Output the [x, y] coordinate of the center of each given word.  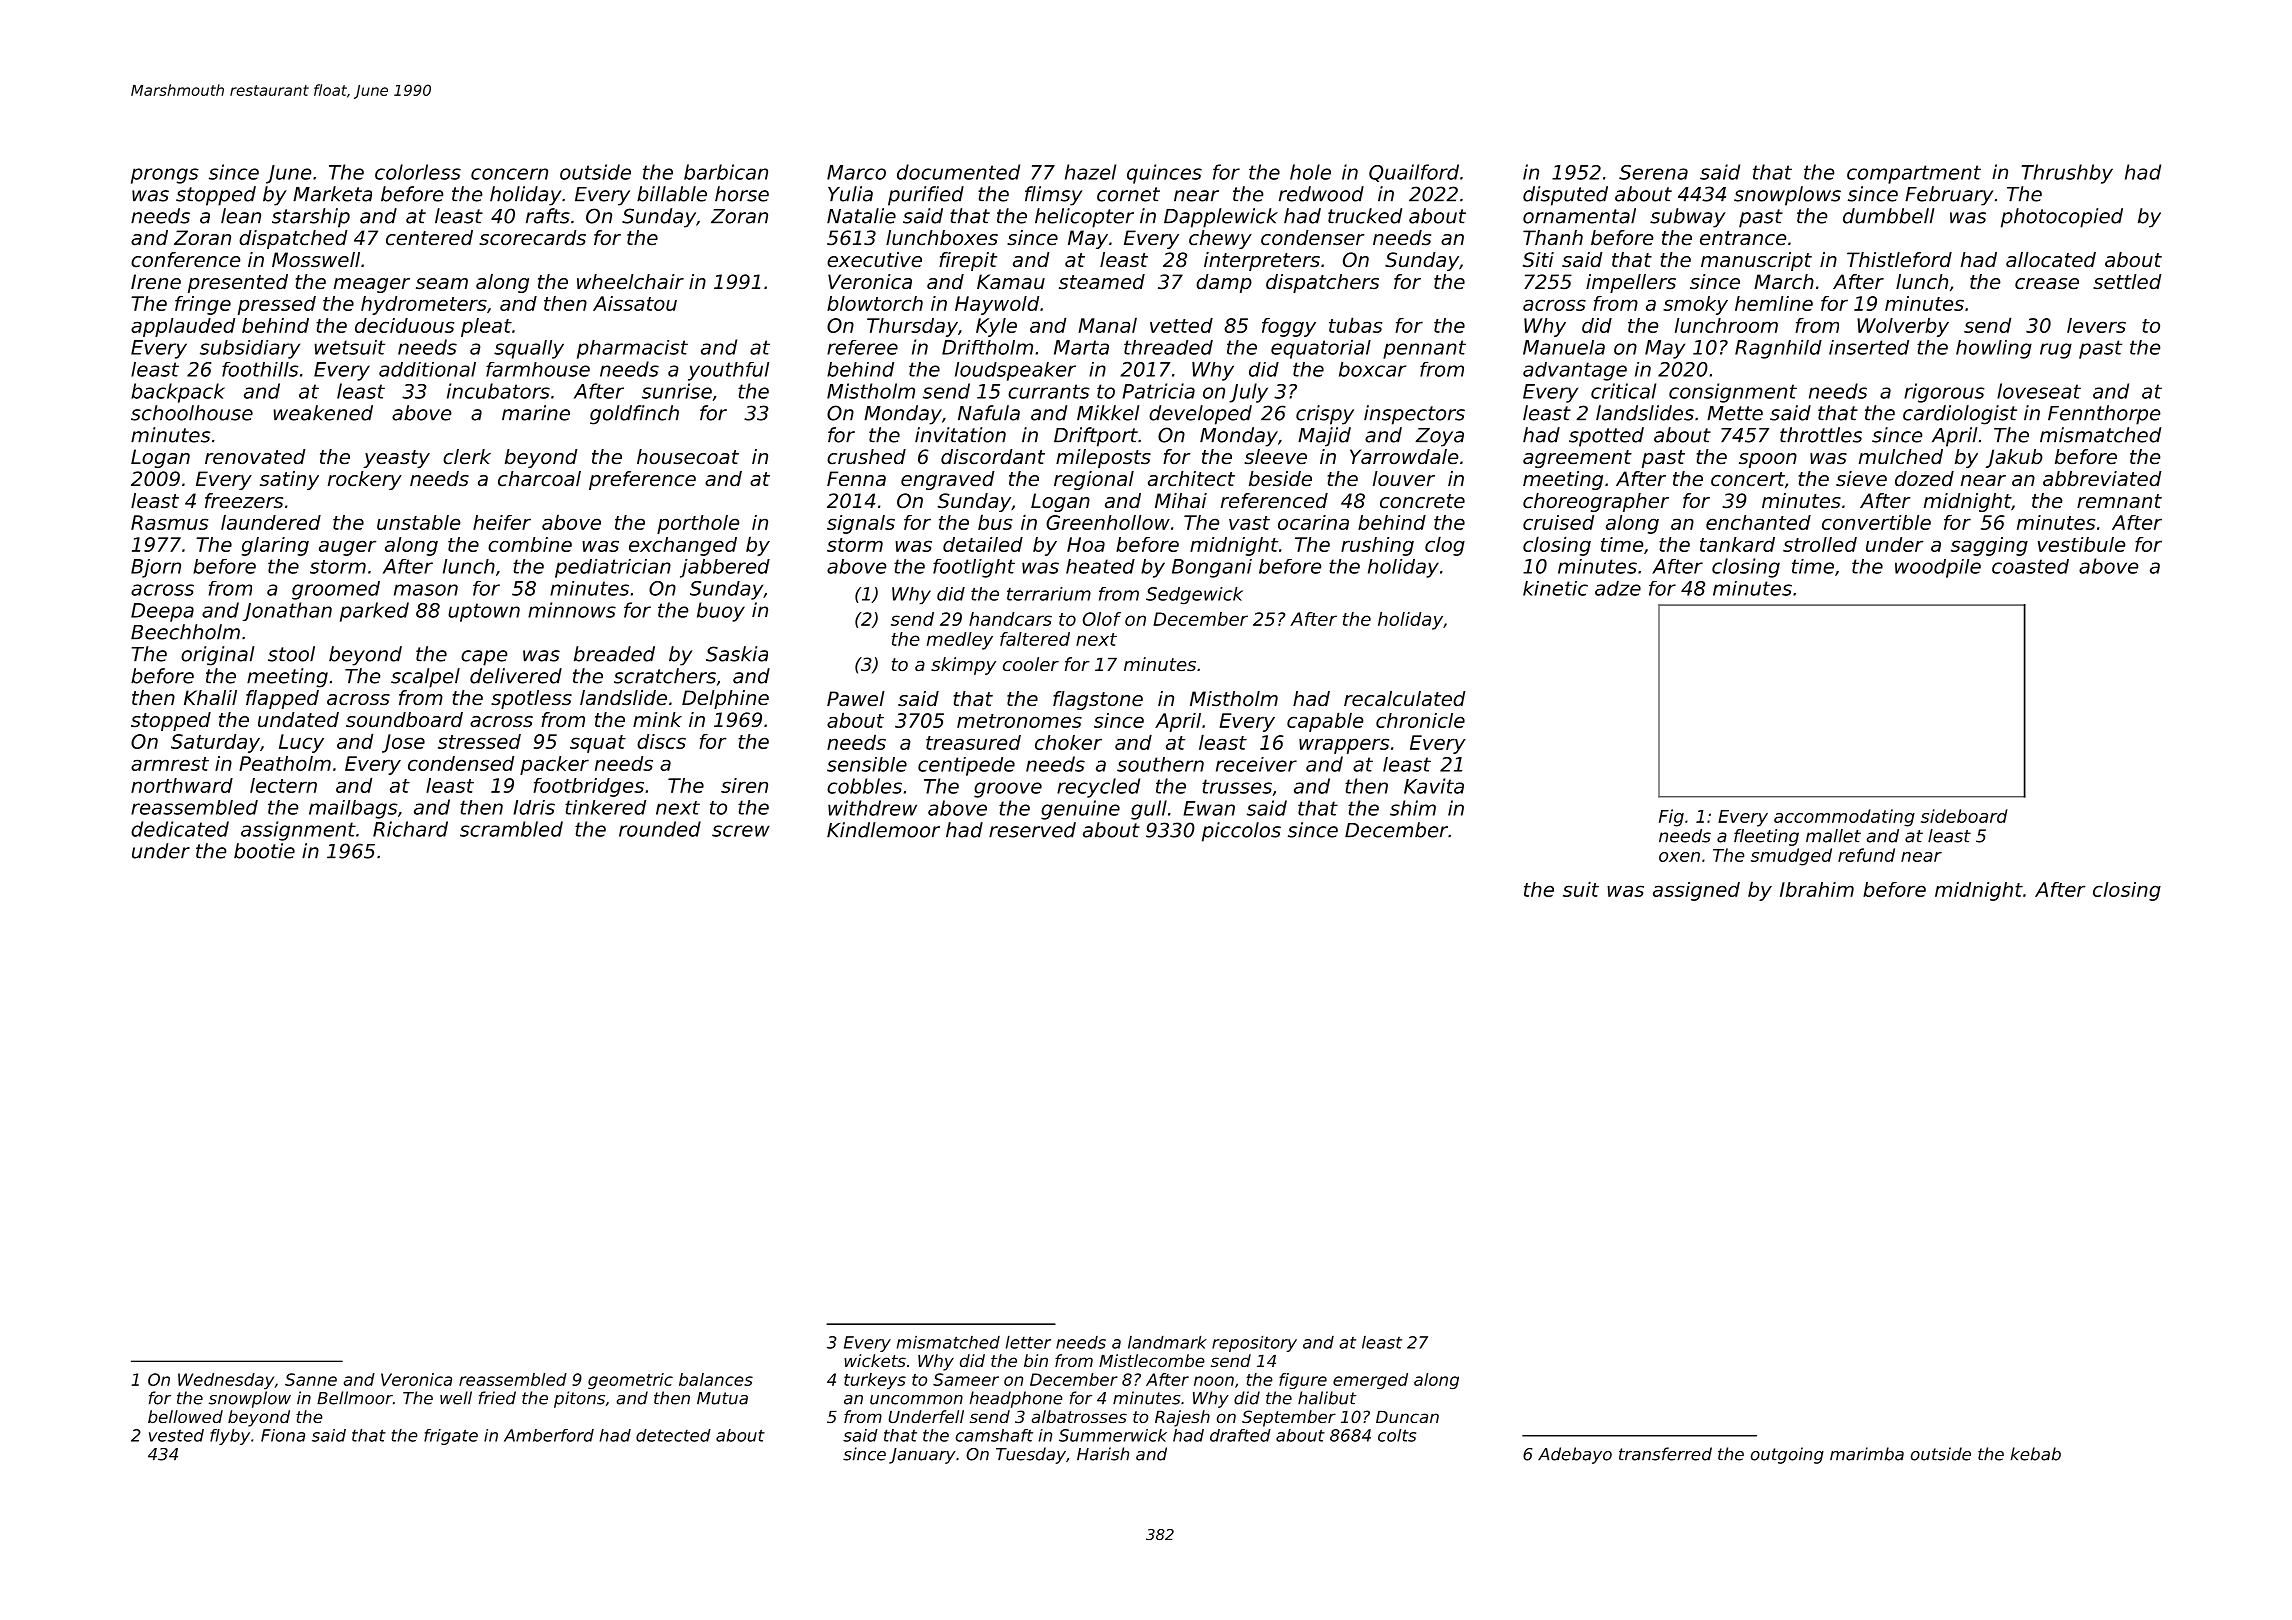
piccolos [1241, 832]
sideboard [1964, 816]
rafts [548, 216]
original [217, 656]
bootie [264, 851]
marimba [1867, 1454]
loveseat [2039, 391]
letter [1028, 1342]
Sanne [311, 1379]
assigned [1696, 891]
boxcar [1372, 369]
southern [1160, 764]
